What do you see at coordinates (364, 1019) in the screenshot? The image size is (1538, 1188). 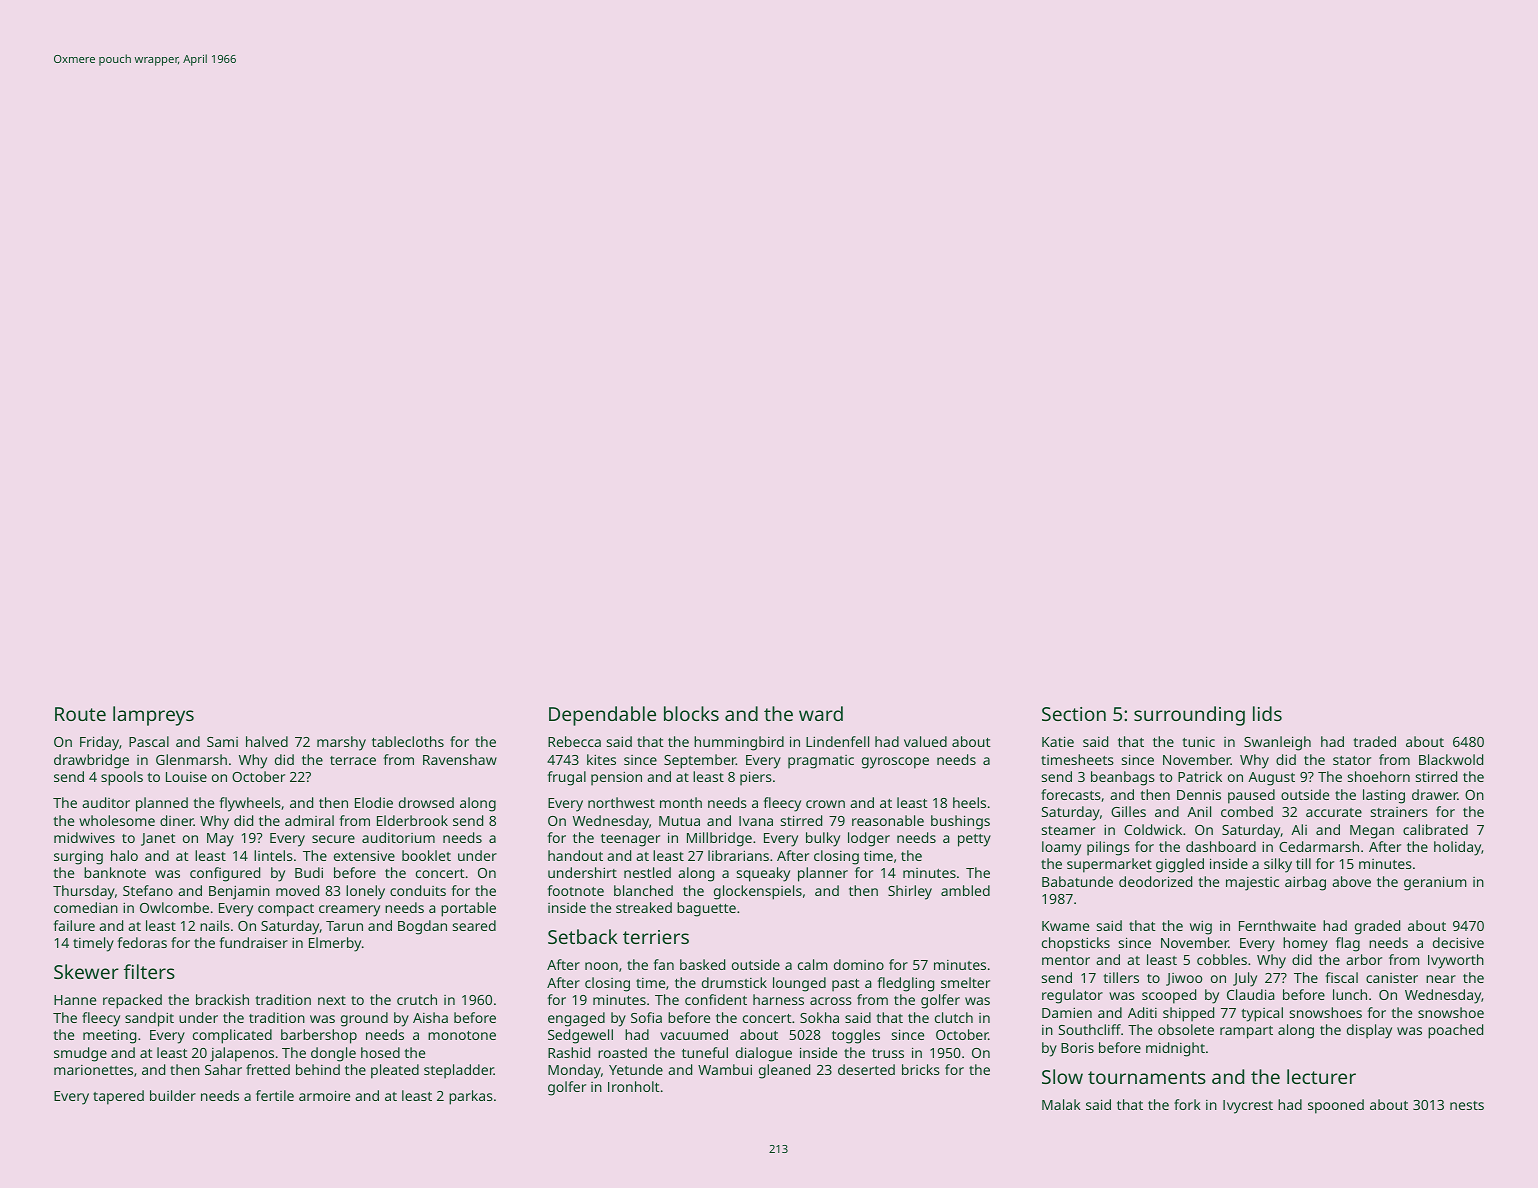 I see `ground` at bounding box center [364, 1019].
